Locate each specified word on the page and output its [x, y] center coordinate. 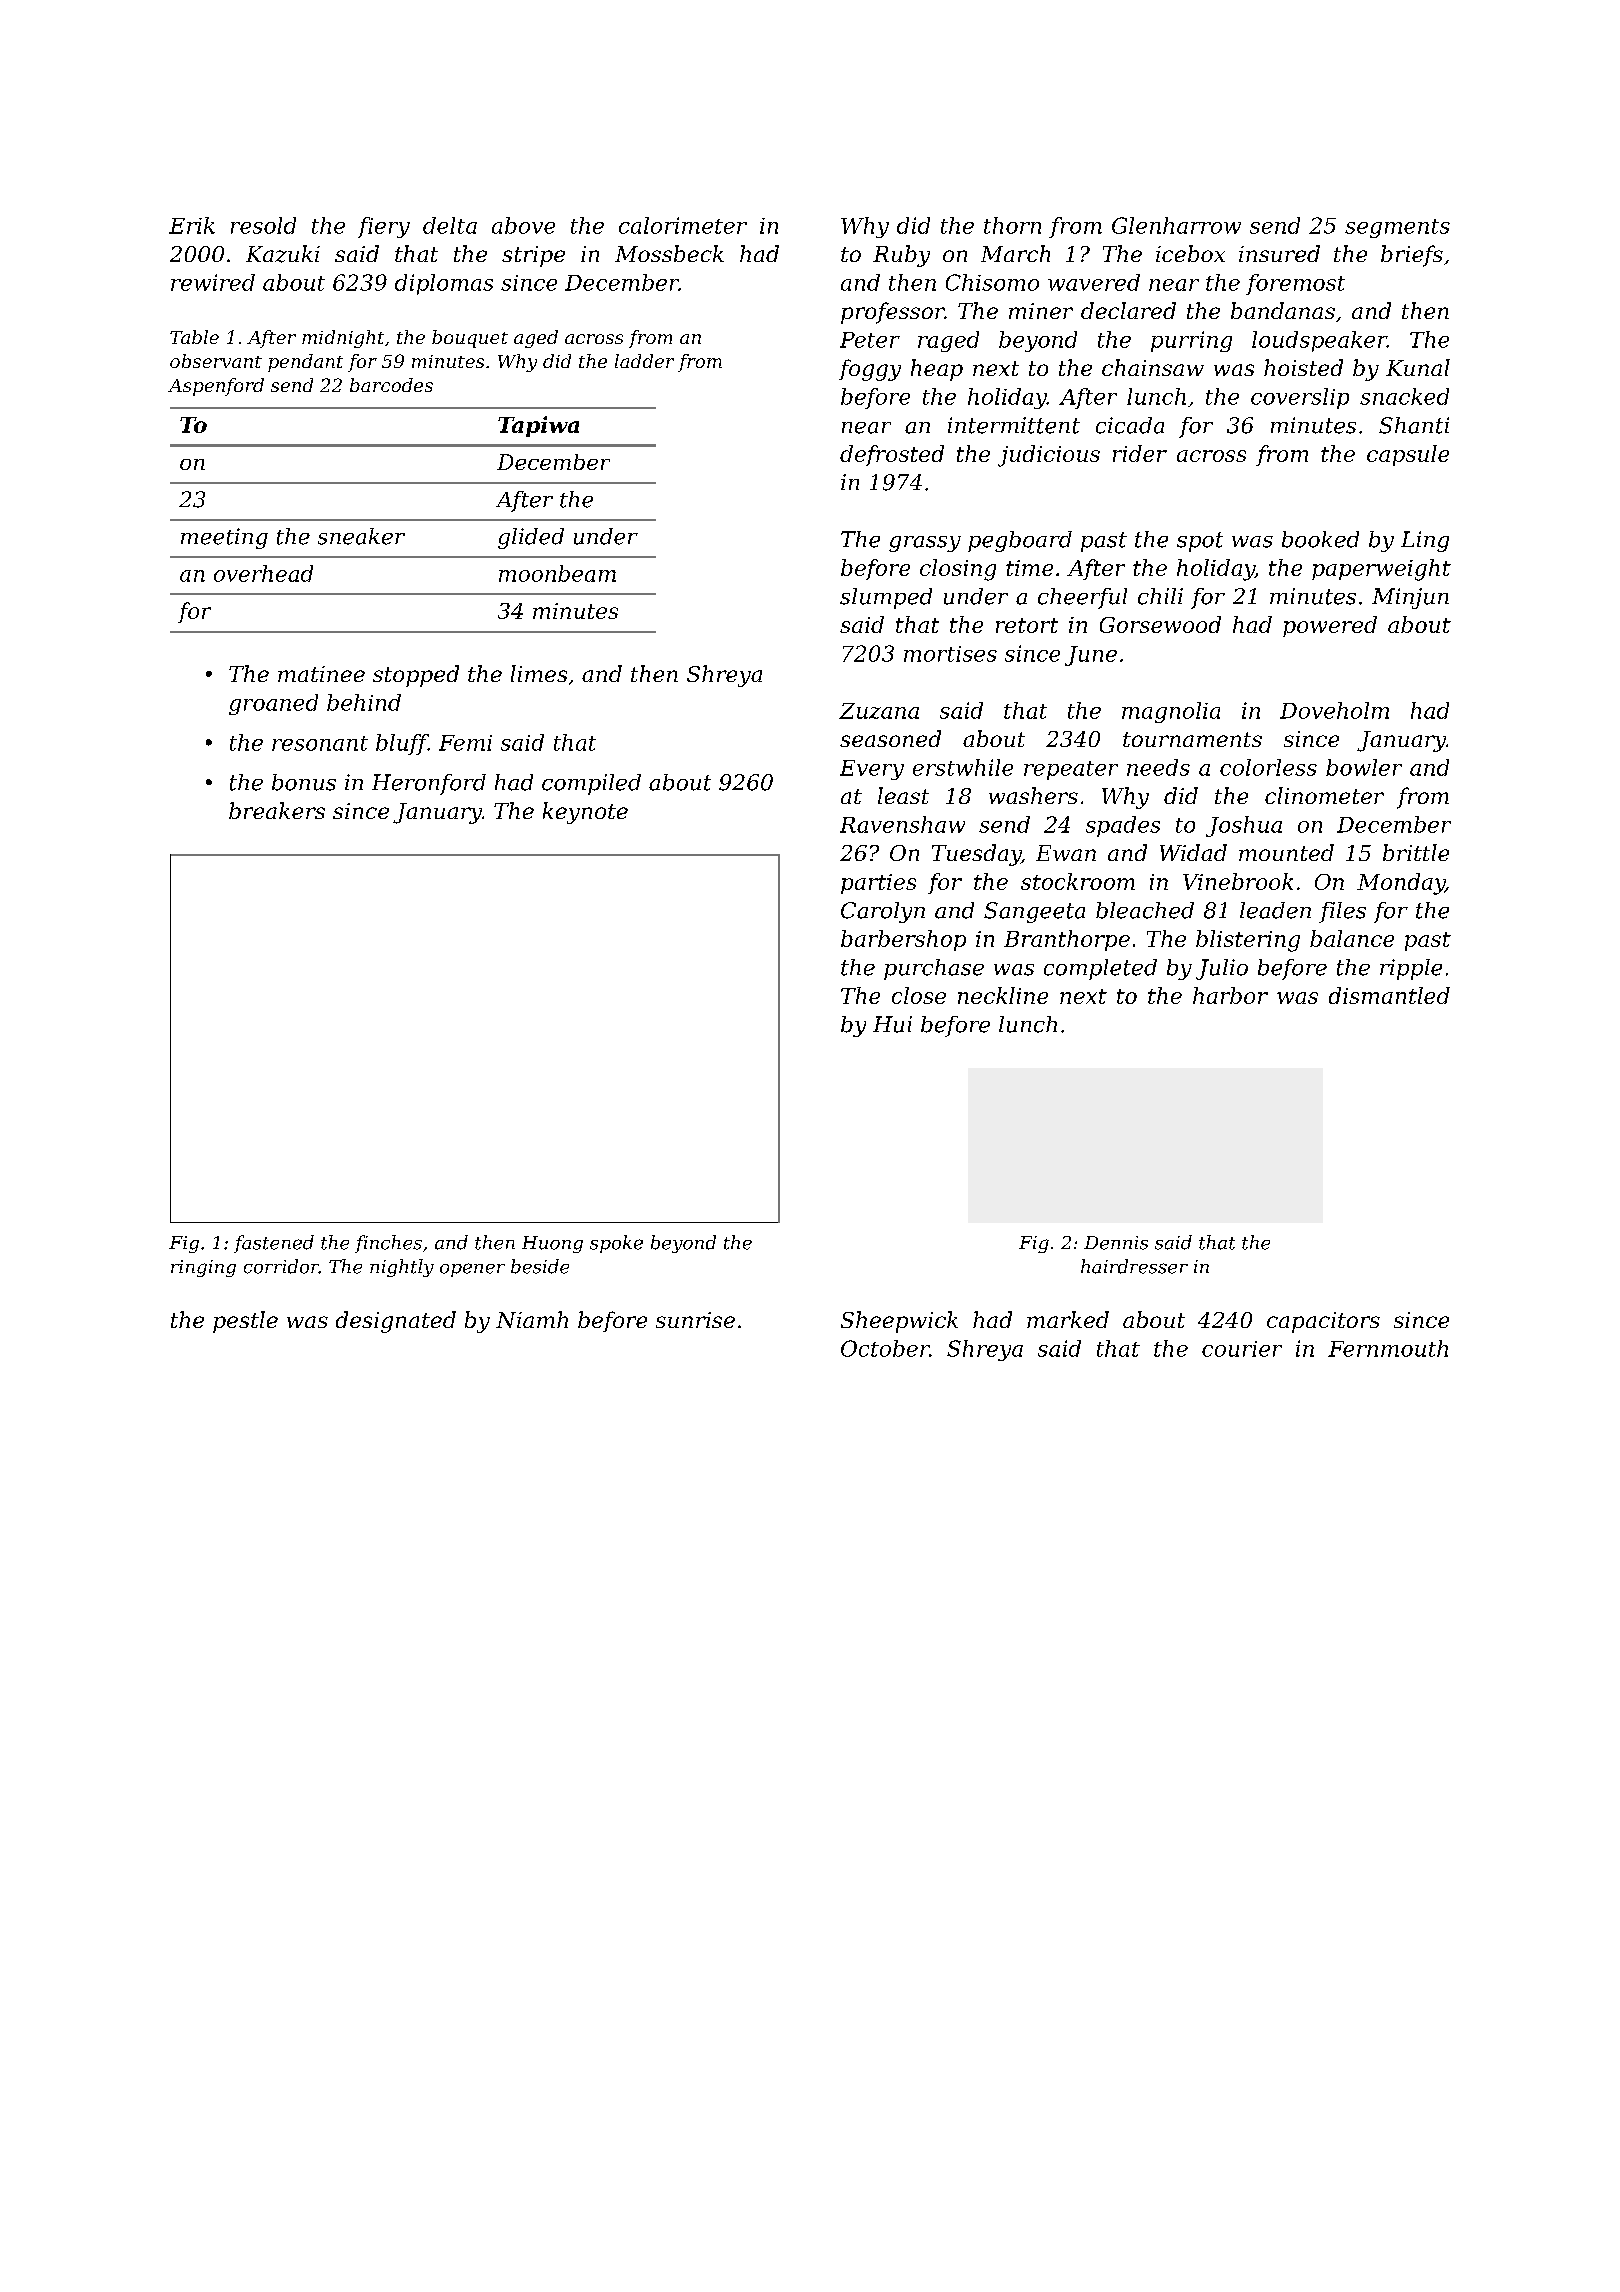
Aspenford [216, 387]
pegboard [1020, 541]
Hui [892, 1024]
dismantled [1389, 995]
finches [388, 1244]
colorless [1268, 767]
